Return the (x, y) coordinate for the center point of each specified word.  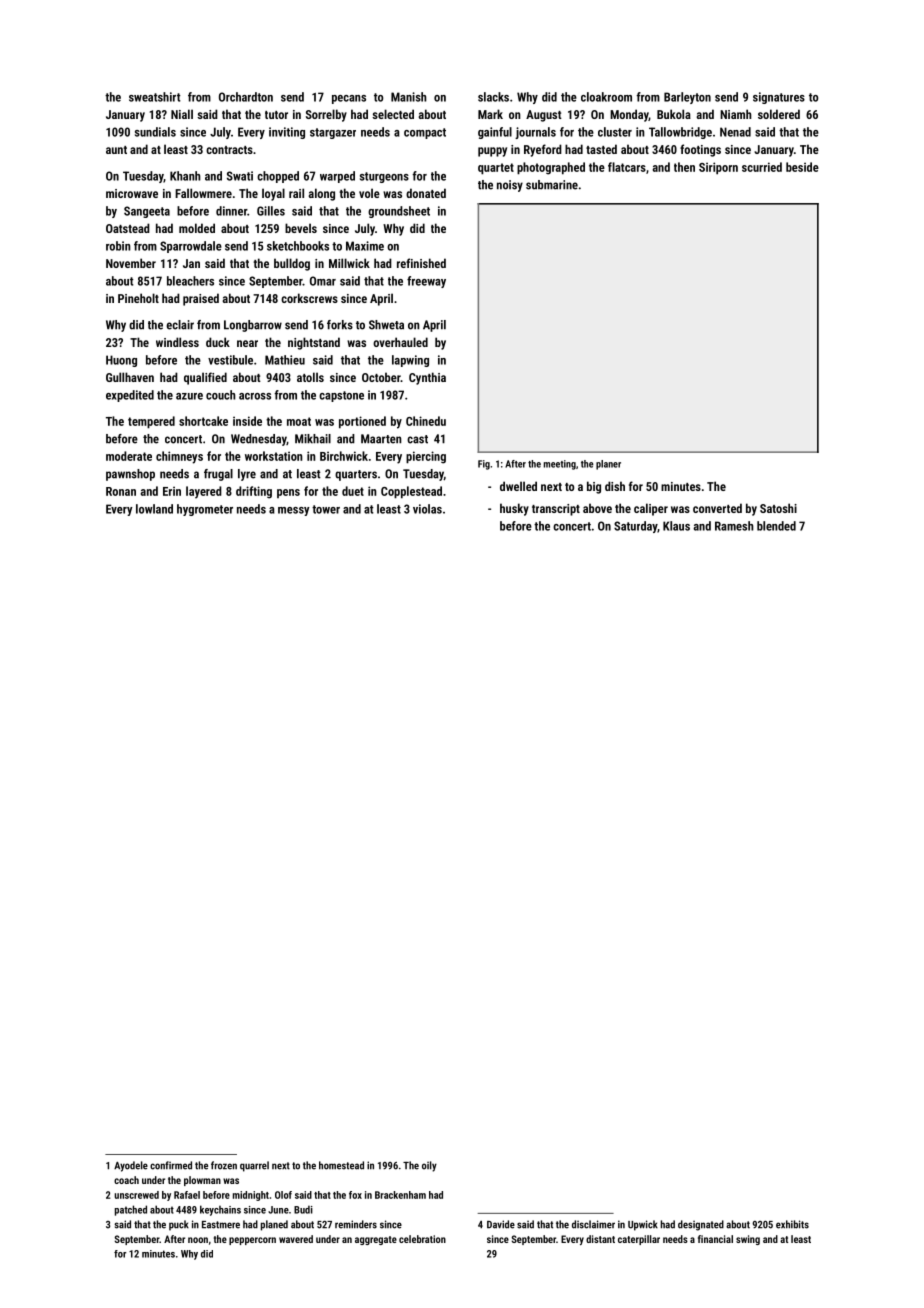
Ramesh (734, 526)
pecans (349, 99)
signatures (779, 98)
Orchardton (246, 97)
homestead (341, 1165)
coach (126, 1180)
